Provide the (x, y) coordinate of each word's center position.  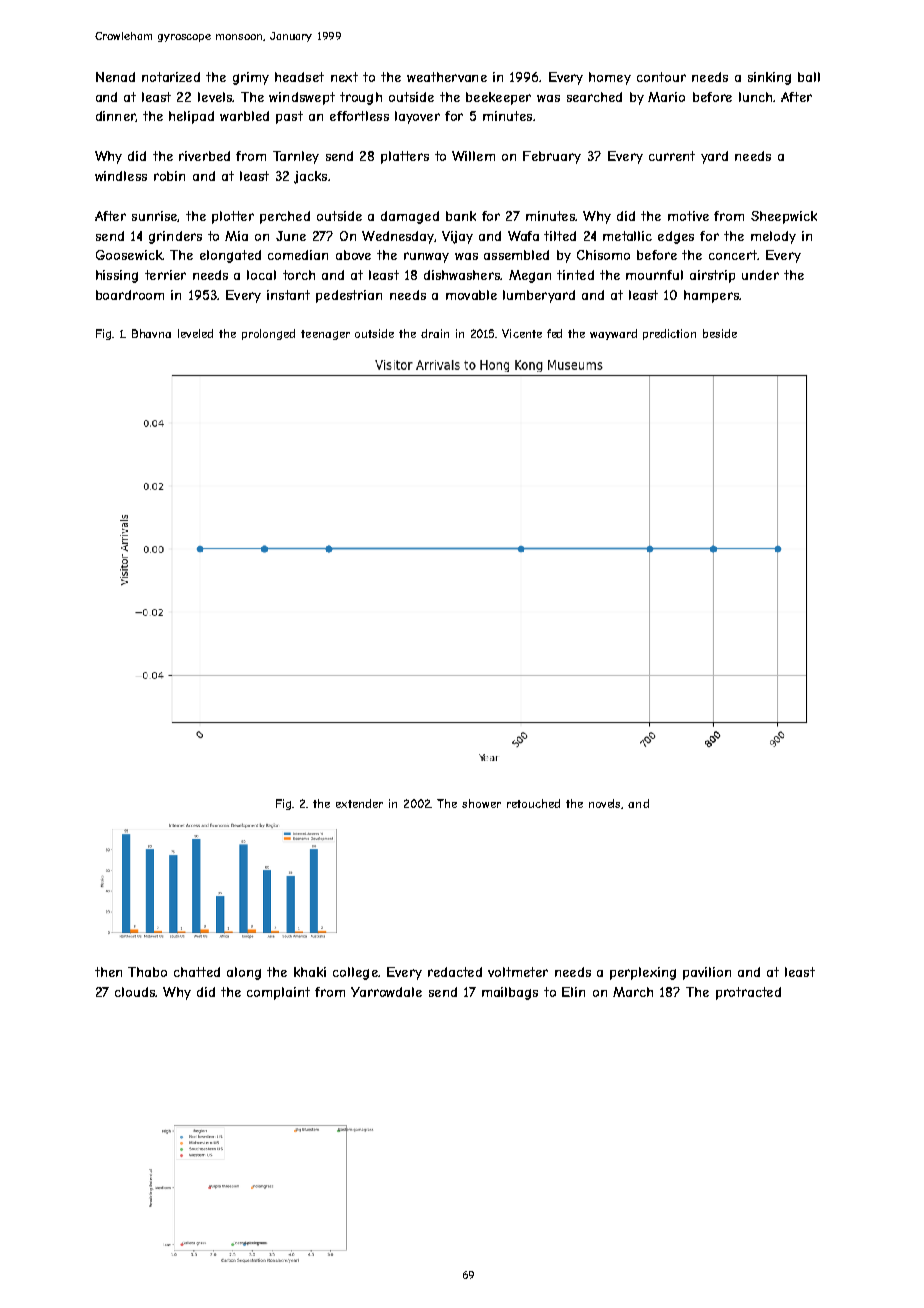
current (672, 156)
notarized (171, 77)
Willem (473, 156)
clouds (135, 992)
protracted (748, 993)
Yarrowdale (386, 992)
